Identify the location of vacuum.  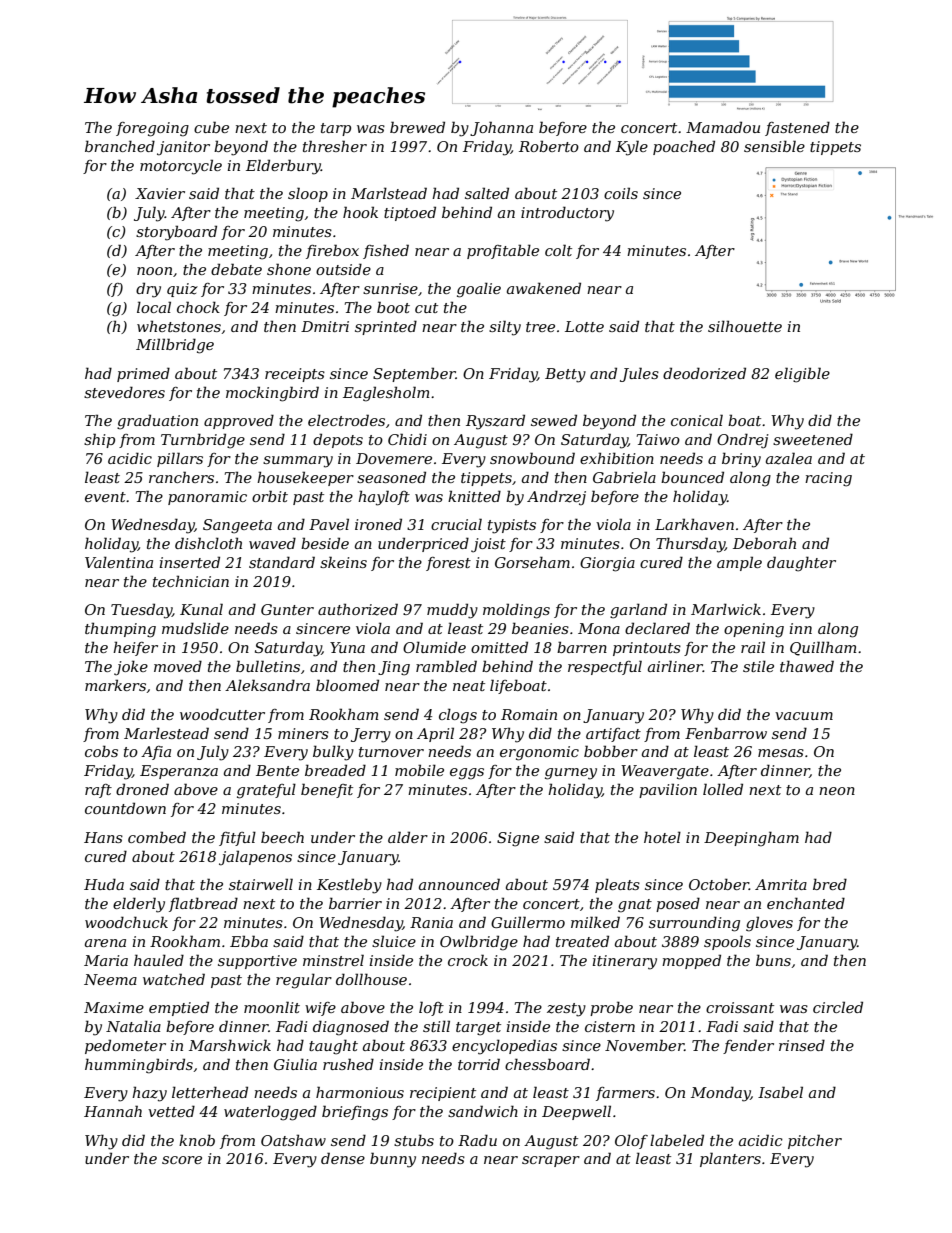
(804, 716).
